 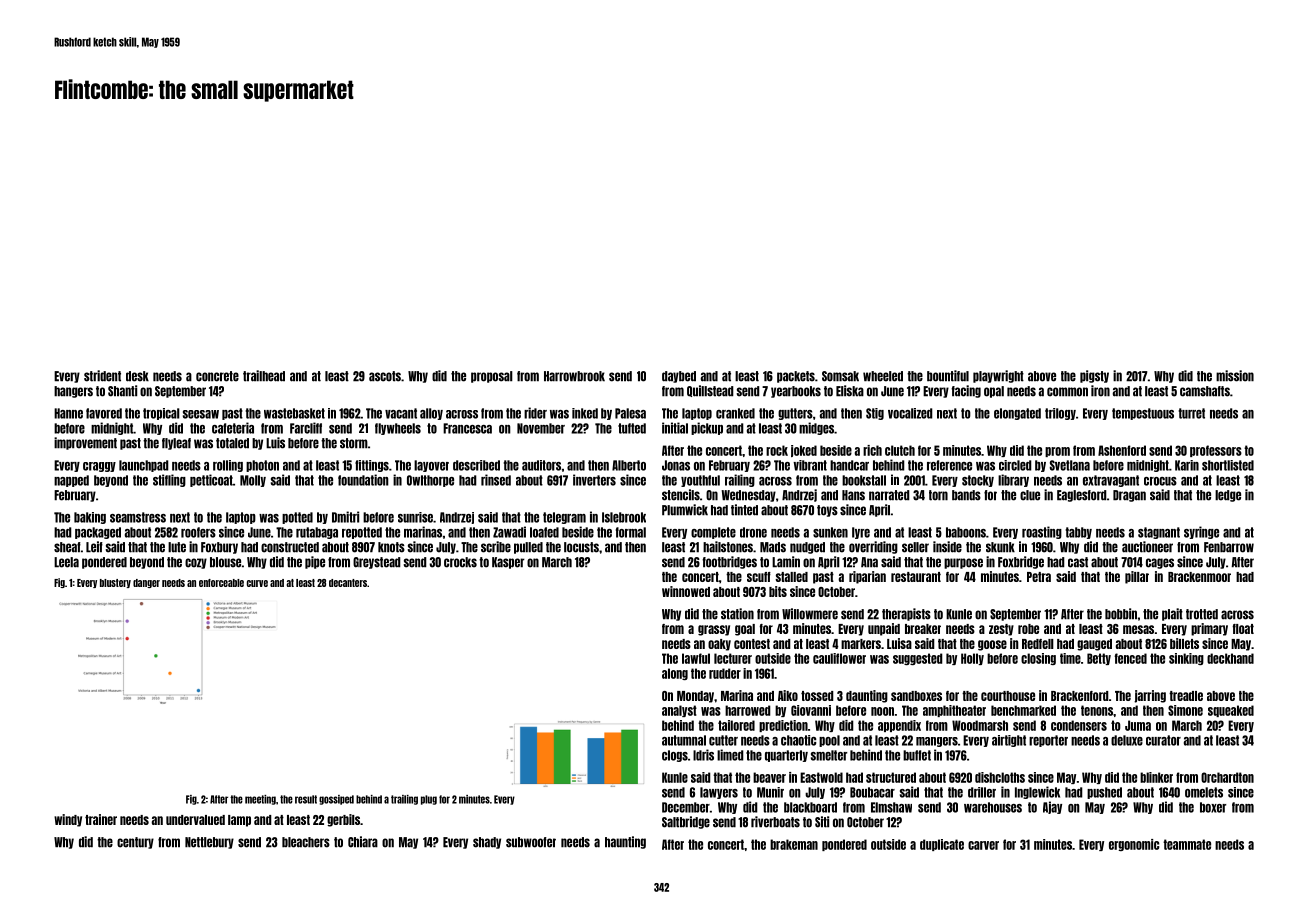 What do you see at coordinates (363, 842) in the screenshot?
I see `Chiara` at bounding box center [363, 842].
